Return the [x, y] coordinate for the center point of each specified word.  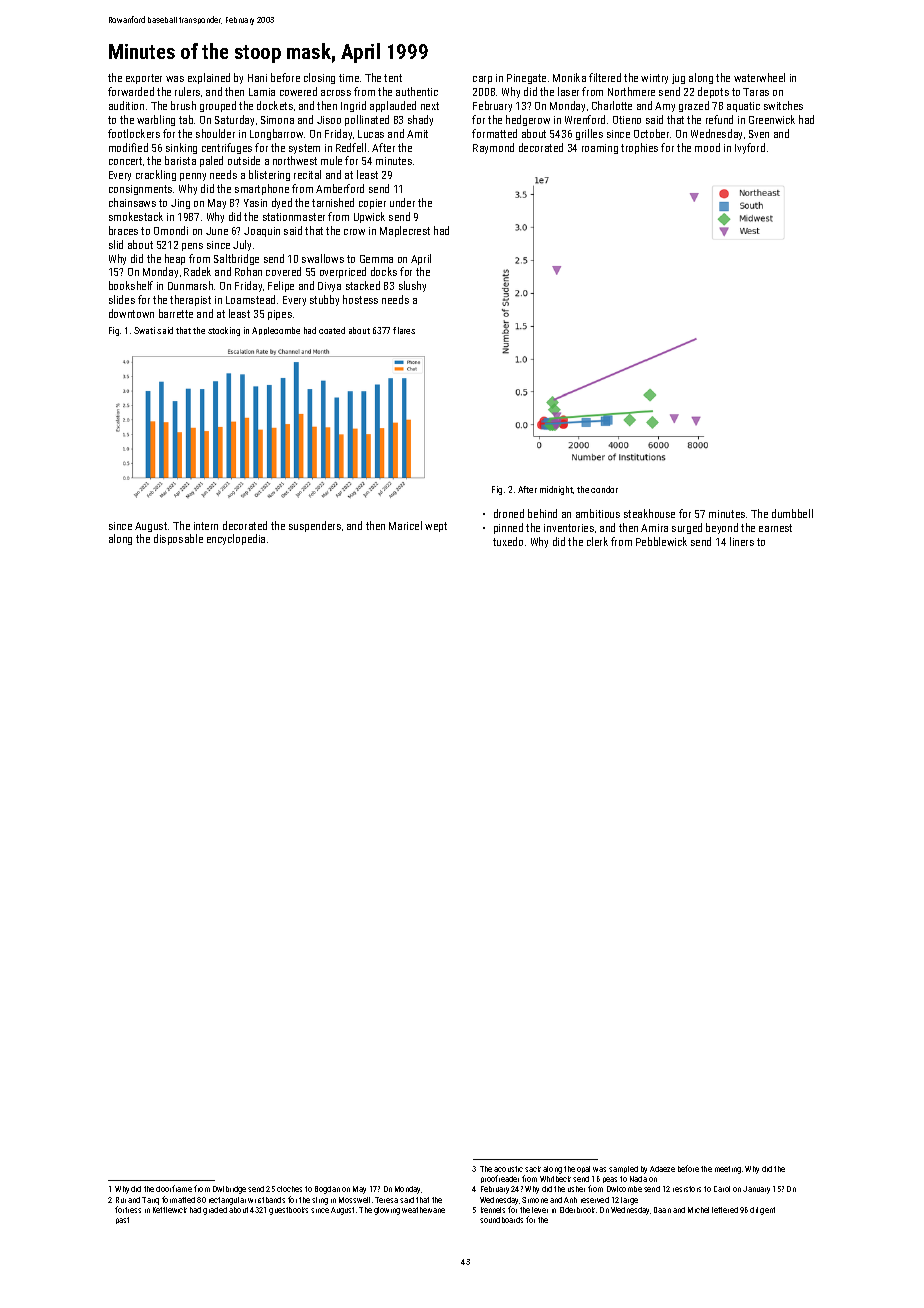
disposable [178, 539]
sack [533, 1169]
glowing [387, 1211]
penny [193, 177]
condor [604, 489]
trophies [639, 148]
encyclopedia [236, 539]
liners [742, 541]
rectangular [227, 1201]
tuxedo [508, 541]
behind [542, 513]
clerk [597, 541]
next [430, 106]
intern [206, 526]
